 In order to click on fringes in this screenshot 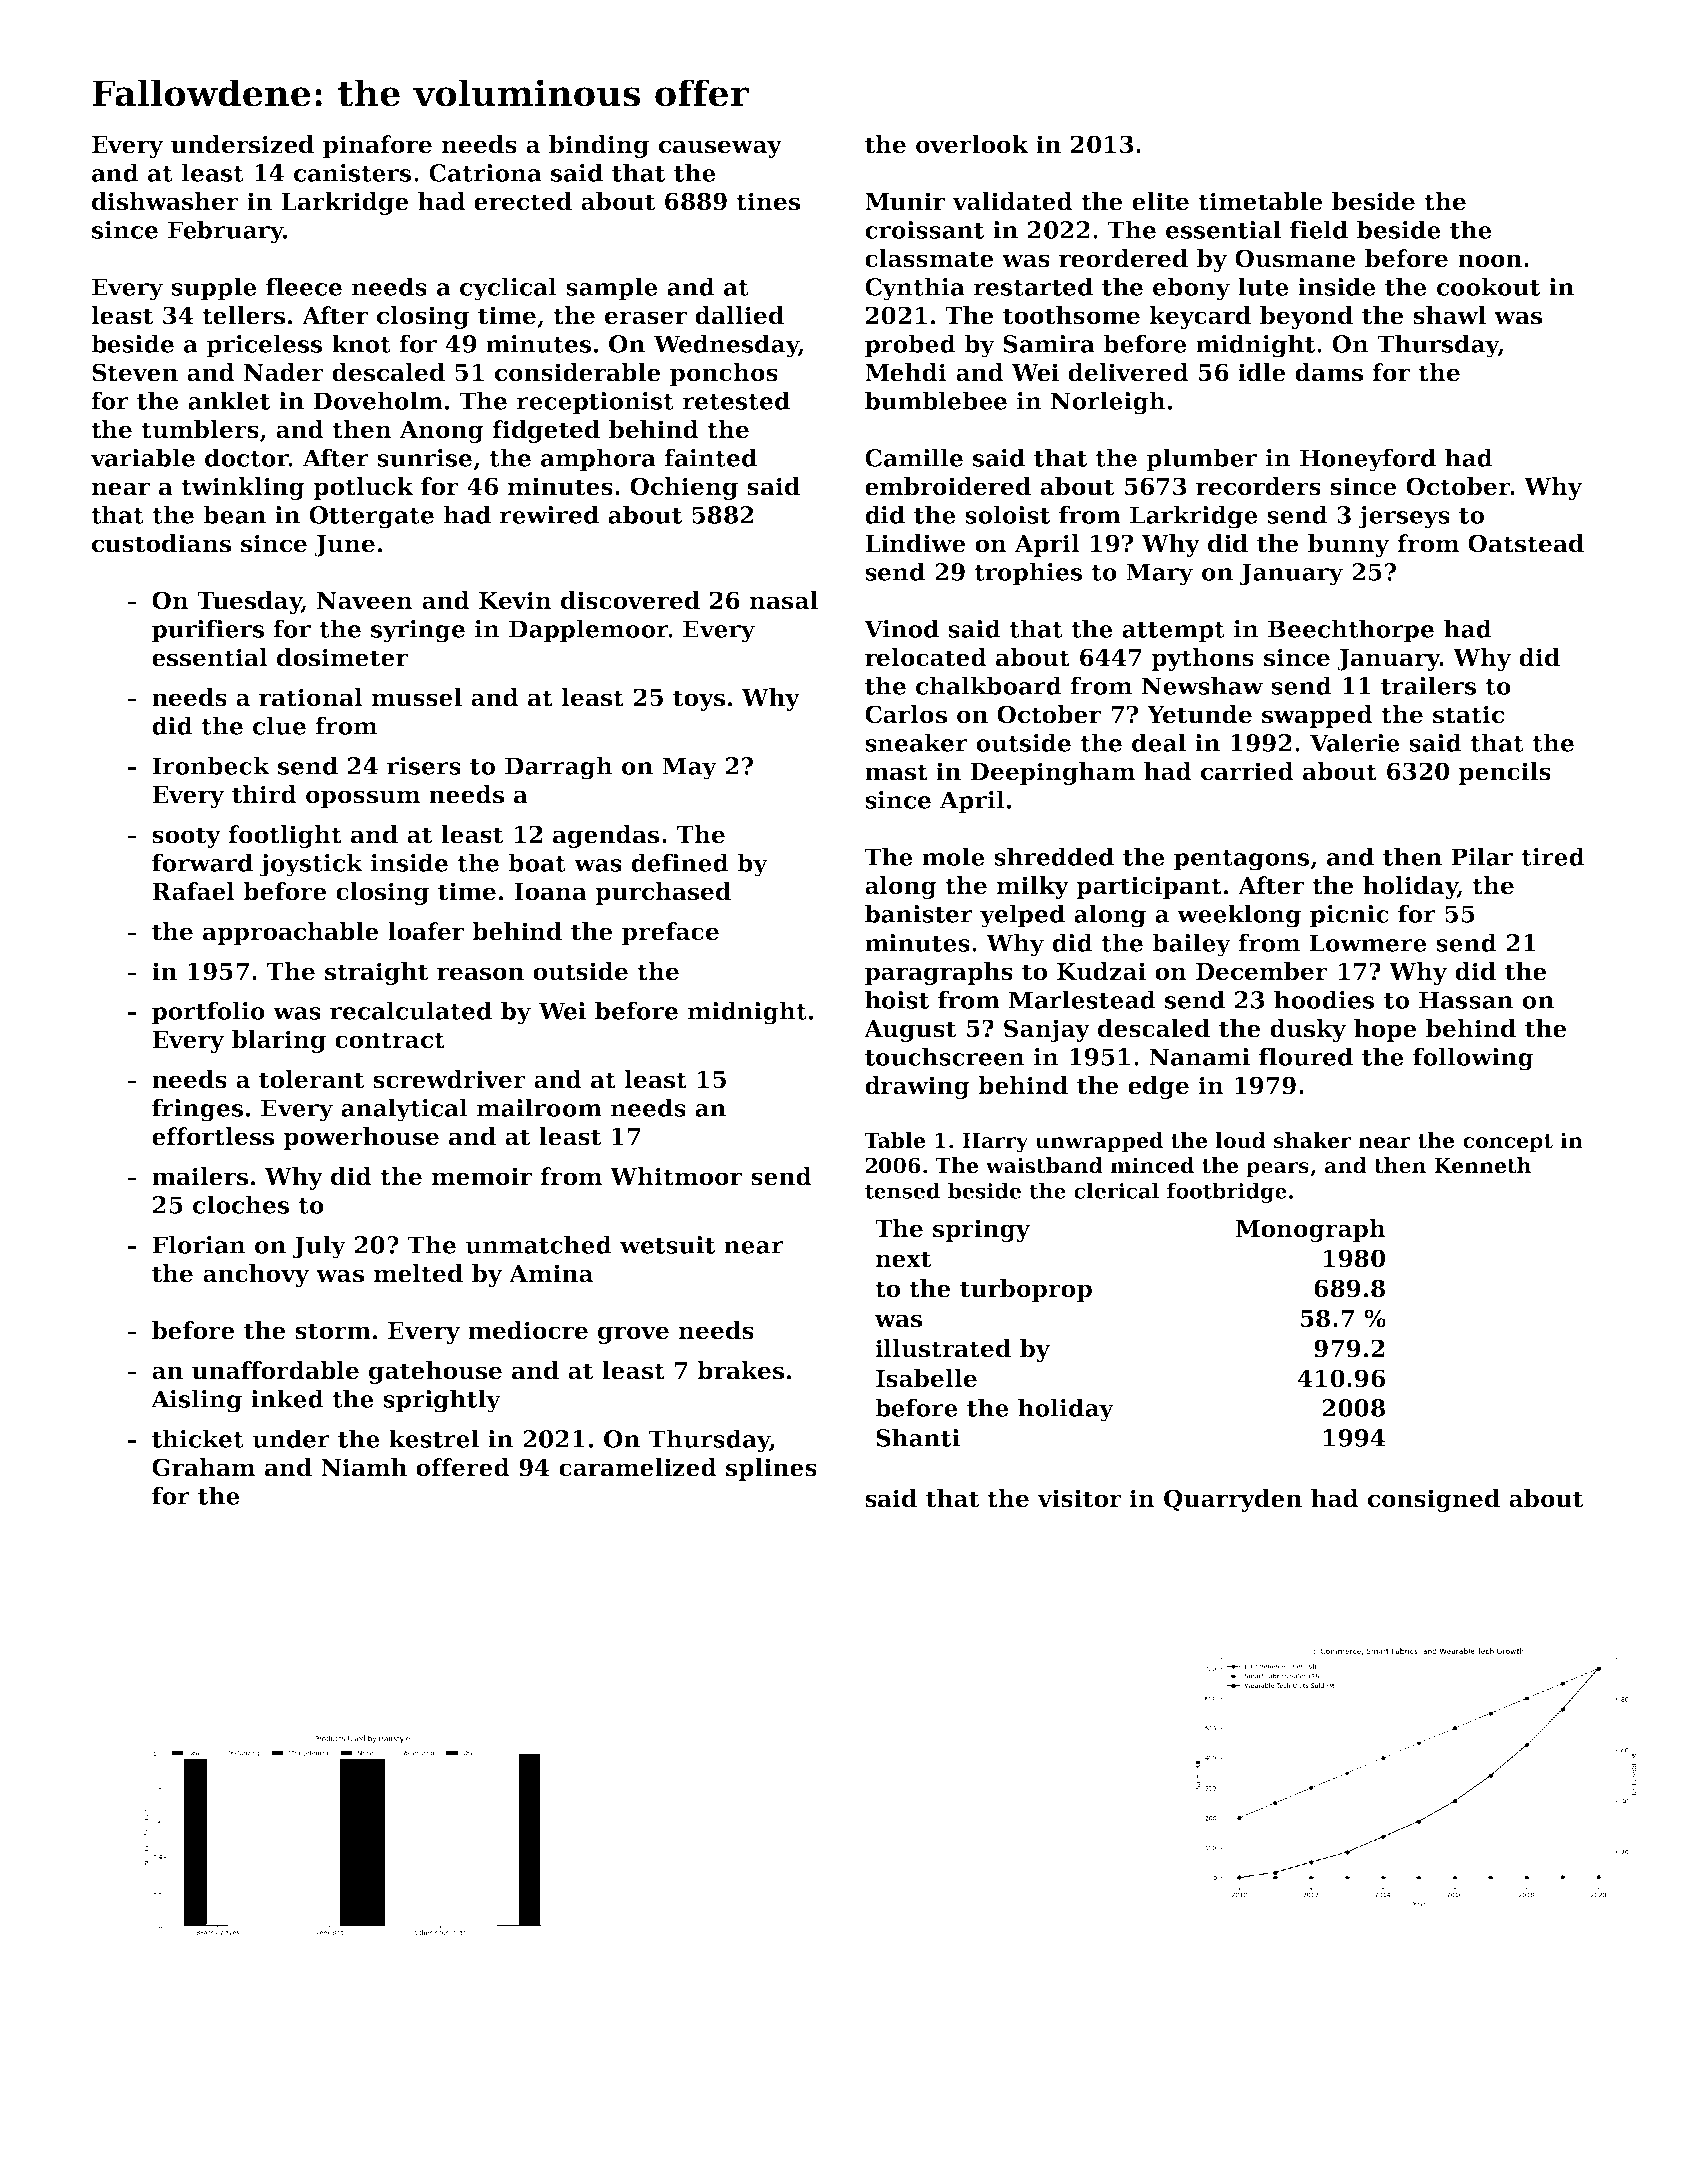, I will do `click(197, 1110)`.
